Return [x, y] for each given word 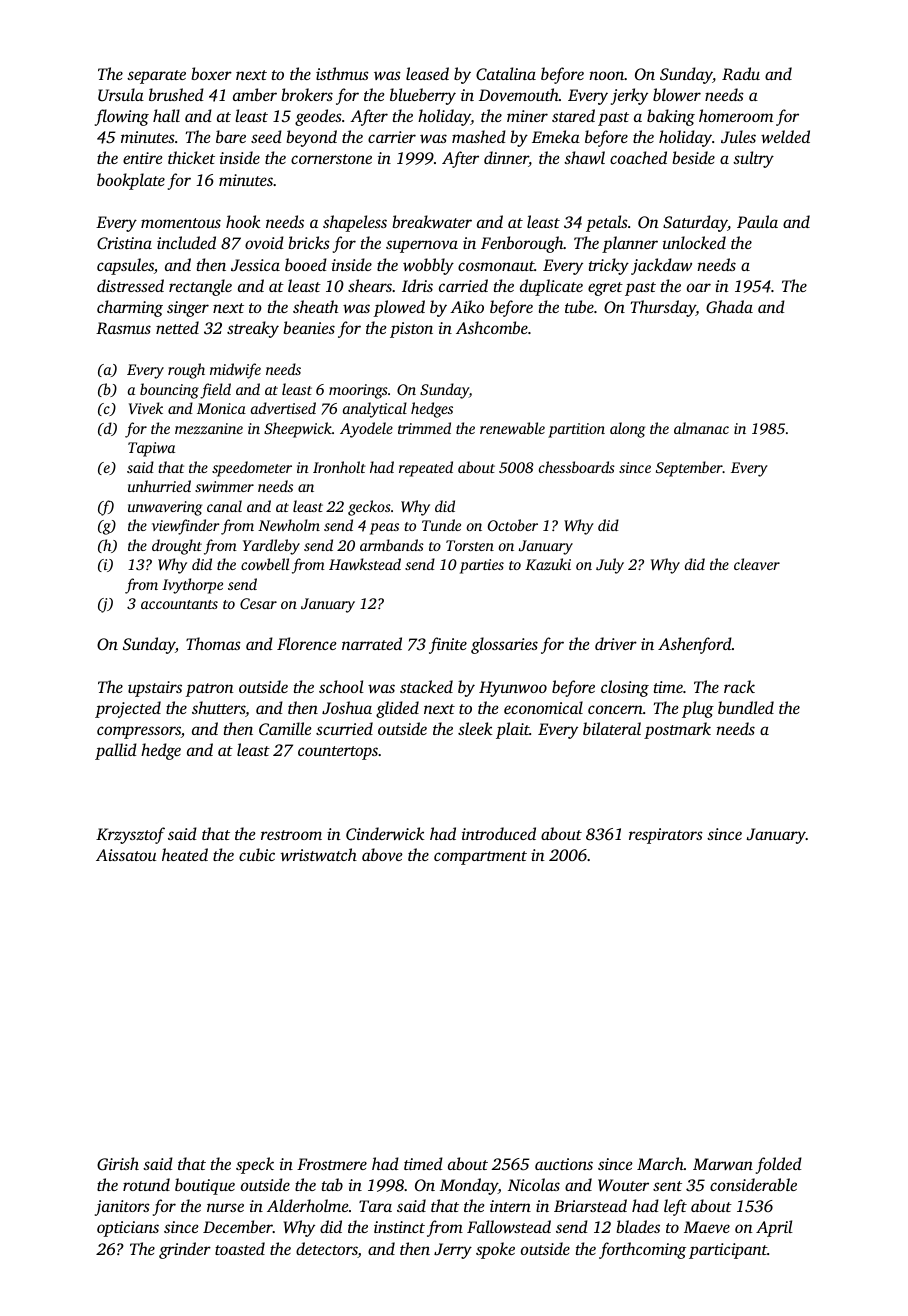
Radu [741, 74]
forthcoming [642, 1250]
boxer [211, 73]
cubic [257, 854]
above [382, 854]
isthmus [342, 73]
